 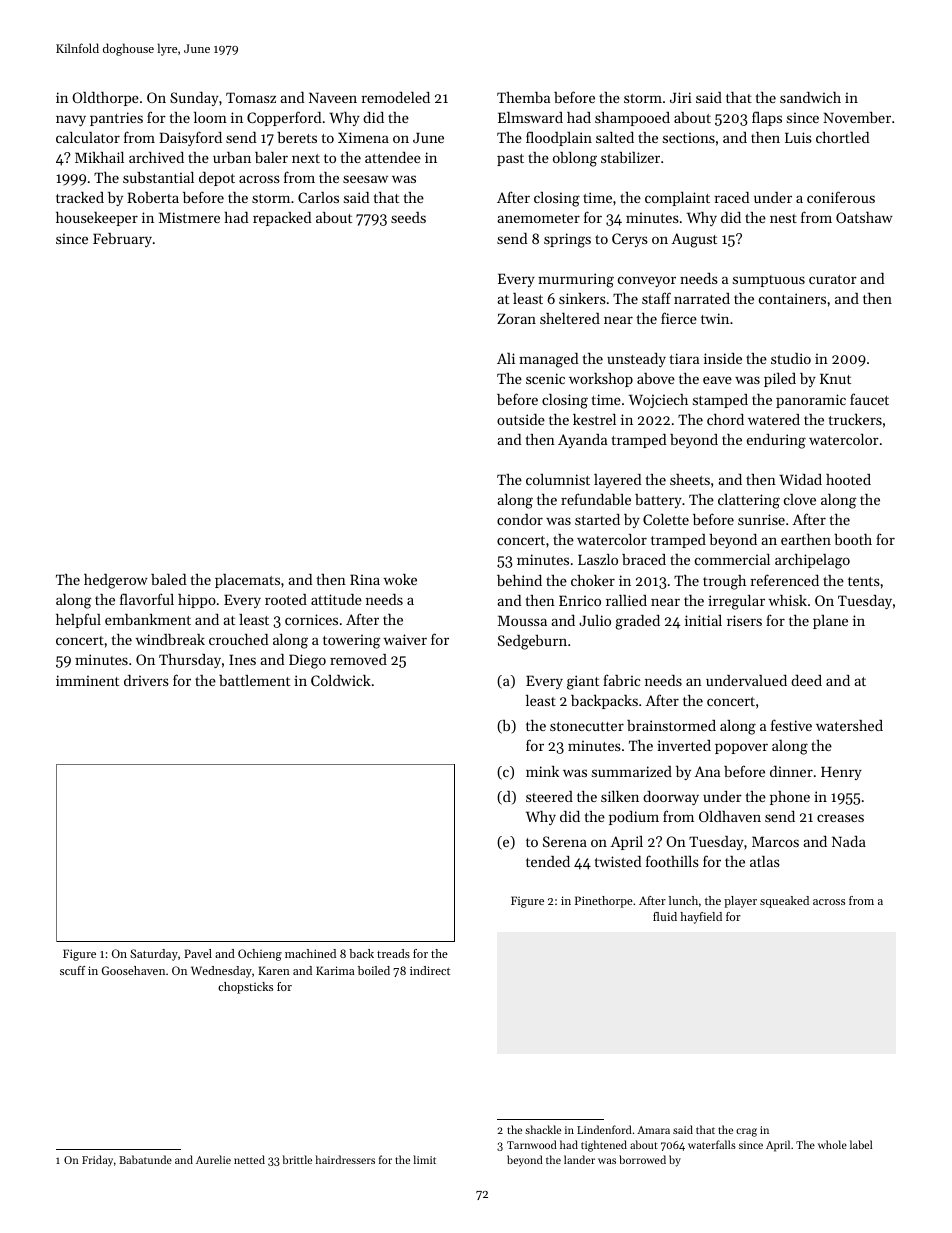 What do you see at coordinates (671, 798) in the image?
I see `doorway` at bounding box center [671, 798].
